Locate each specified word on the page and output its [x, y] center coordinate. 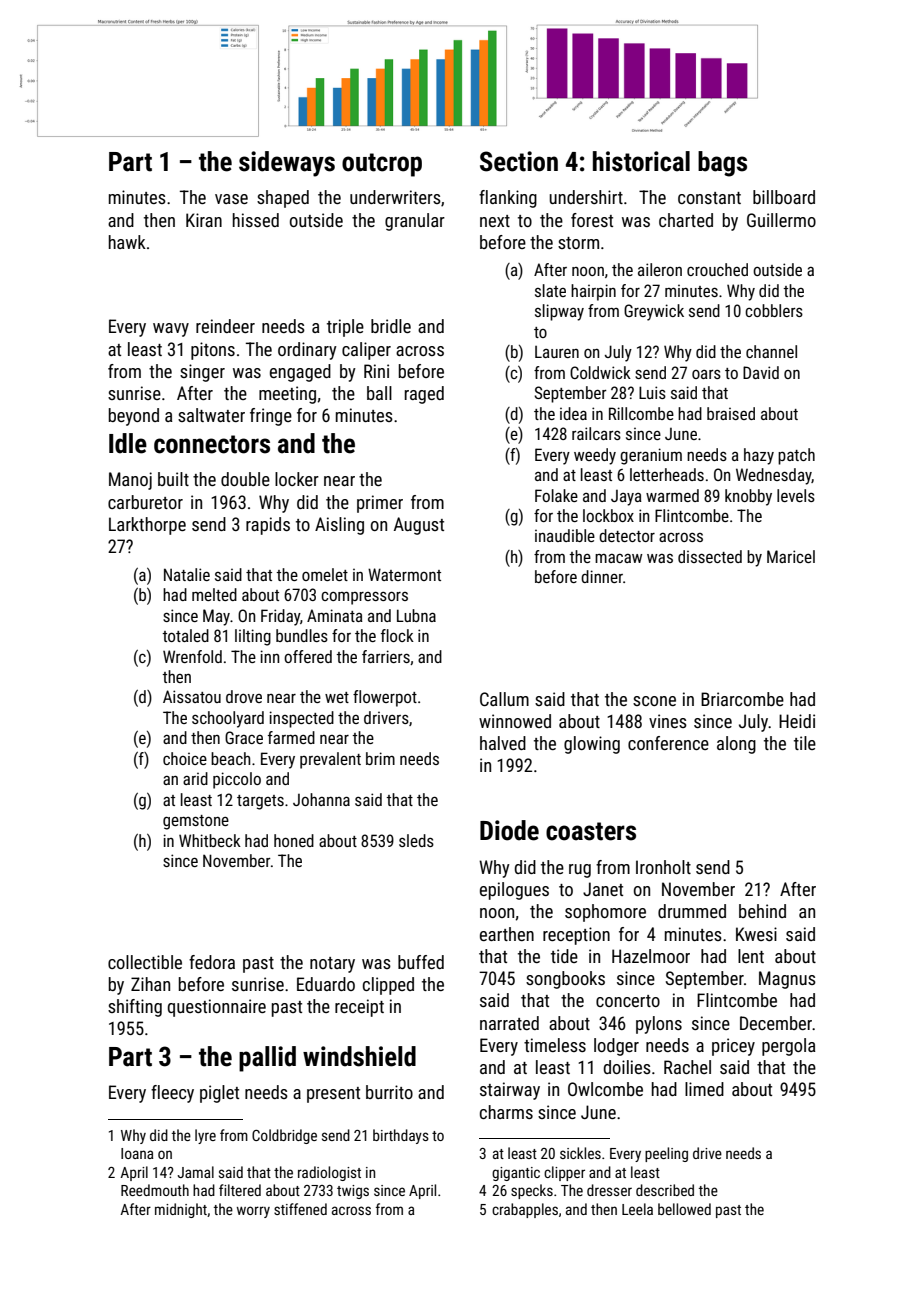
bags [722, 164]
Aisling [339, 526]
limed [704, 1089]
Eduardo [326, 984]
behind [762, 911]
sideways [287, 164]
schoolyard [228, 719]
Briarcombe [742, 699]
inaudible [565, 535]
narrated [509, 1023]
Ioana [137, 1153]
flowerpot [385, 698]
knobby [748, 497]
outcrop [382, 165]
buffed [421, 962]
